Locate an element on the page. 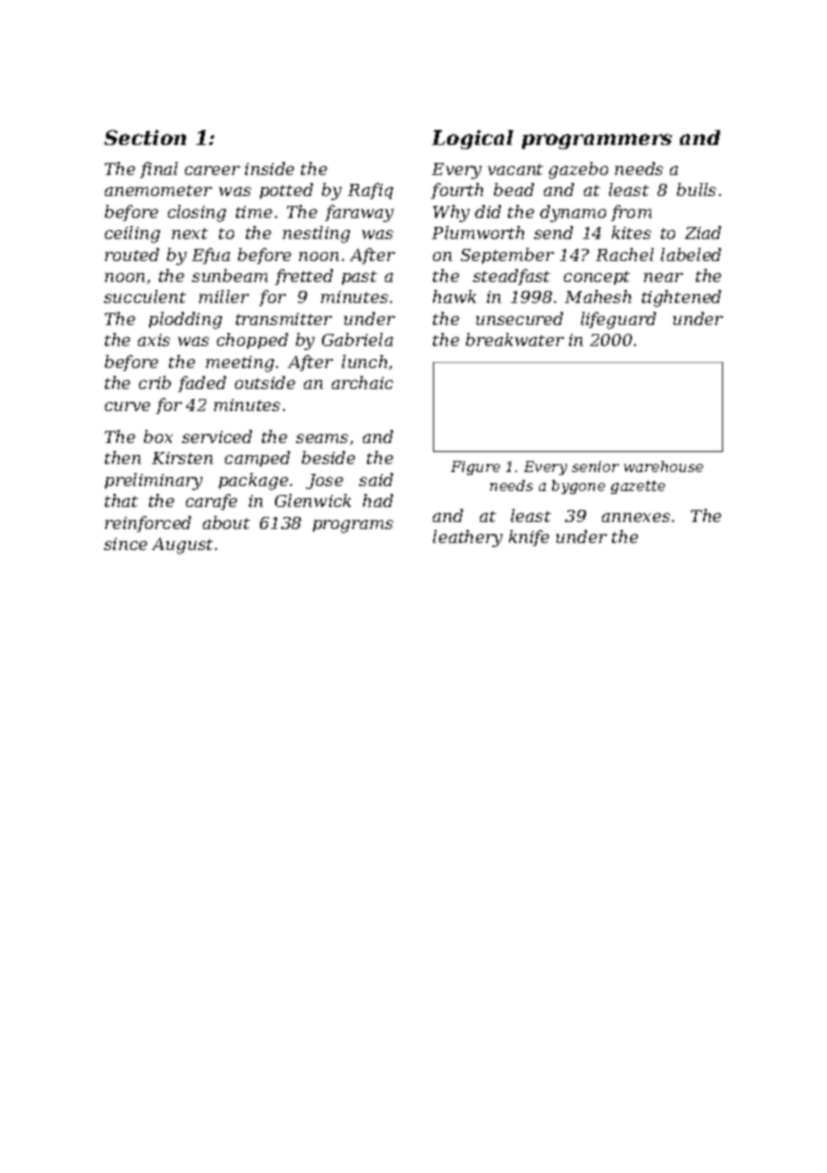 This image has height=1173, width=827. programmers is located at coordinates (597, 141).
